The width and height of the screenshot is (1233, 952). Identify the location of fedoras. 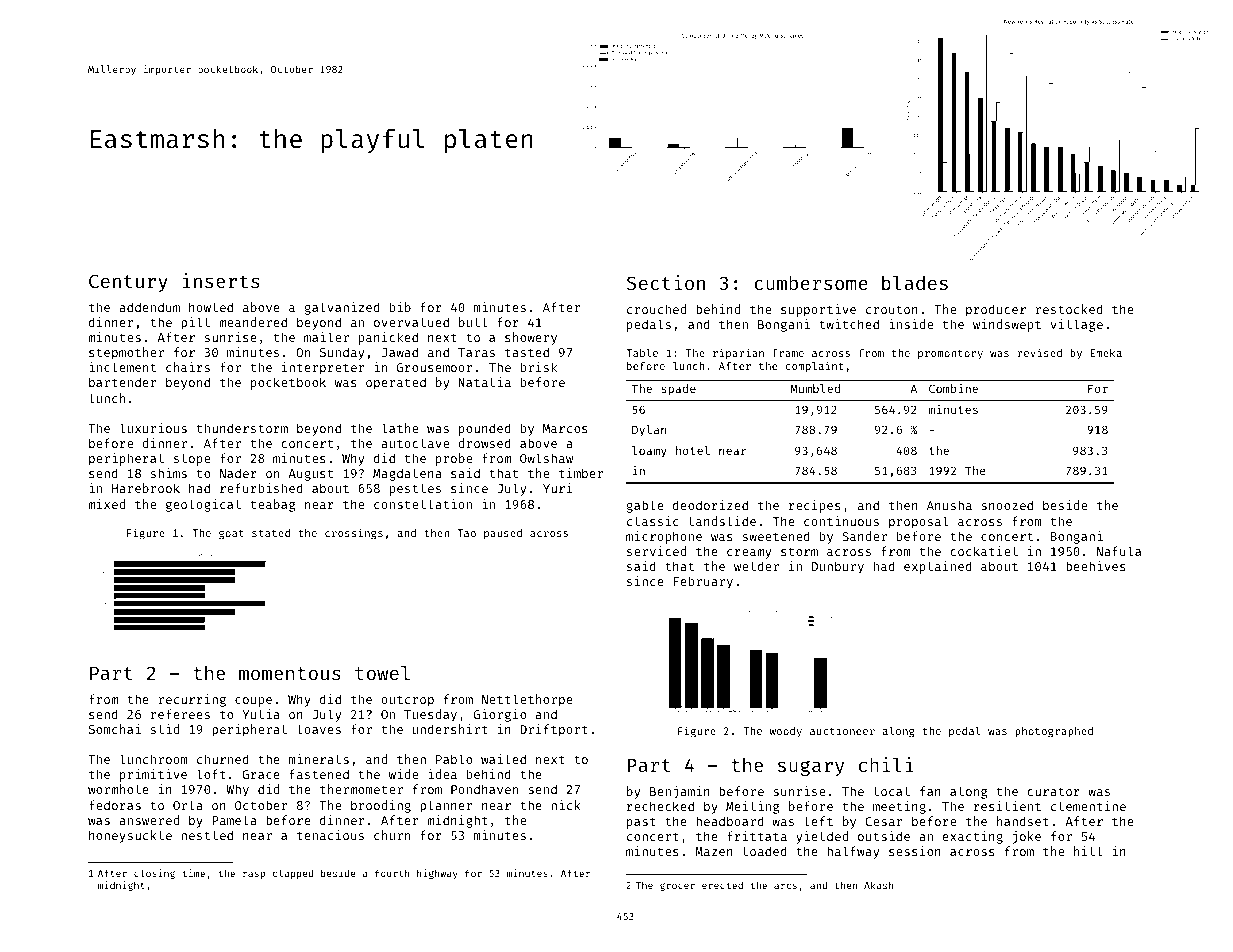
(115, 805).
